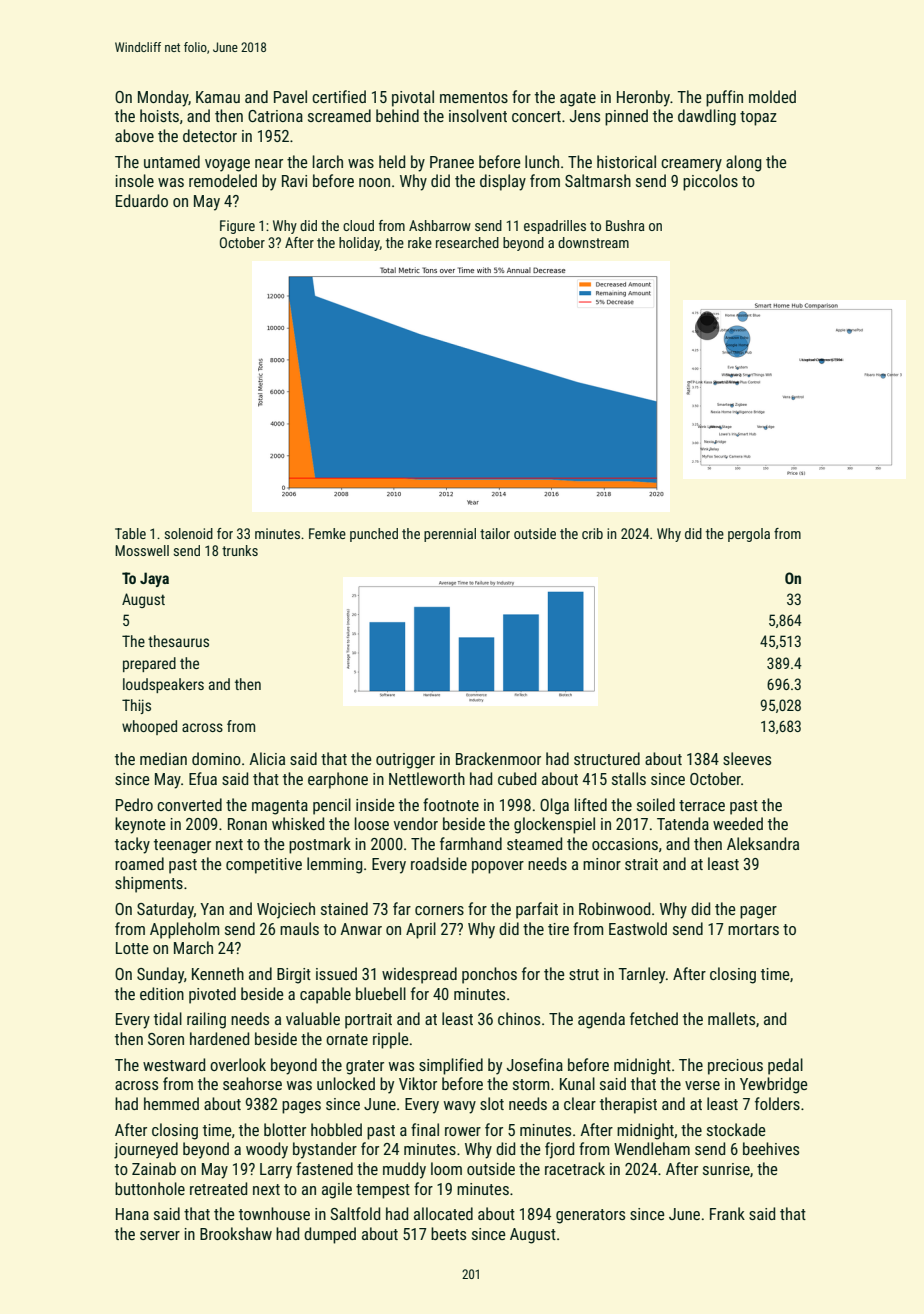 This page has height=1314, width=924. Describe the element at coordinates (471, 843) in the page. I see `farmhand` at that location.
